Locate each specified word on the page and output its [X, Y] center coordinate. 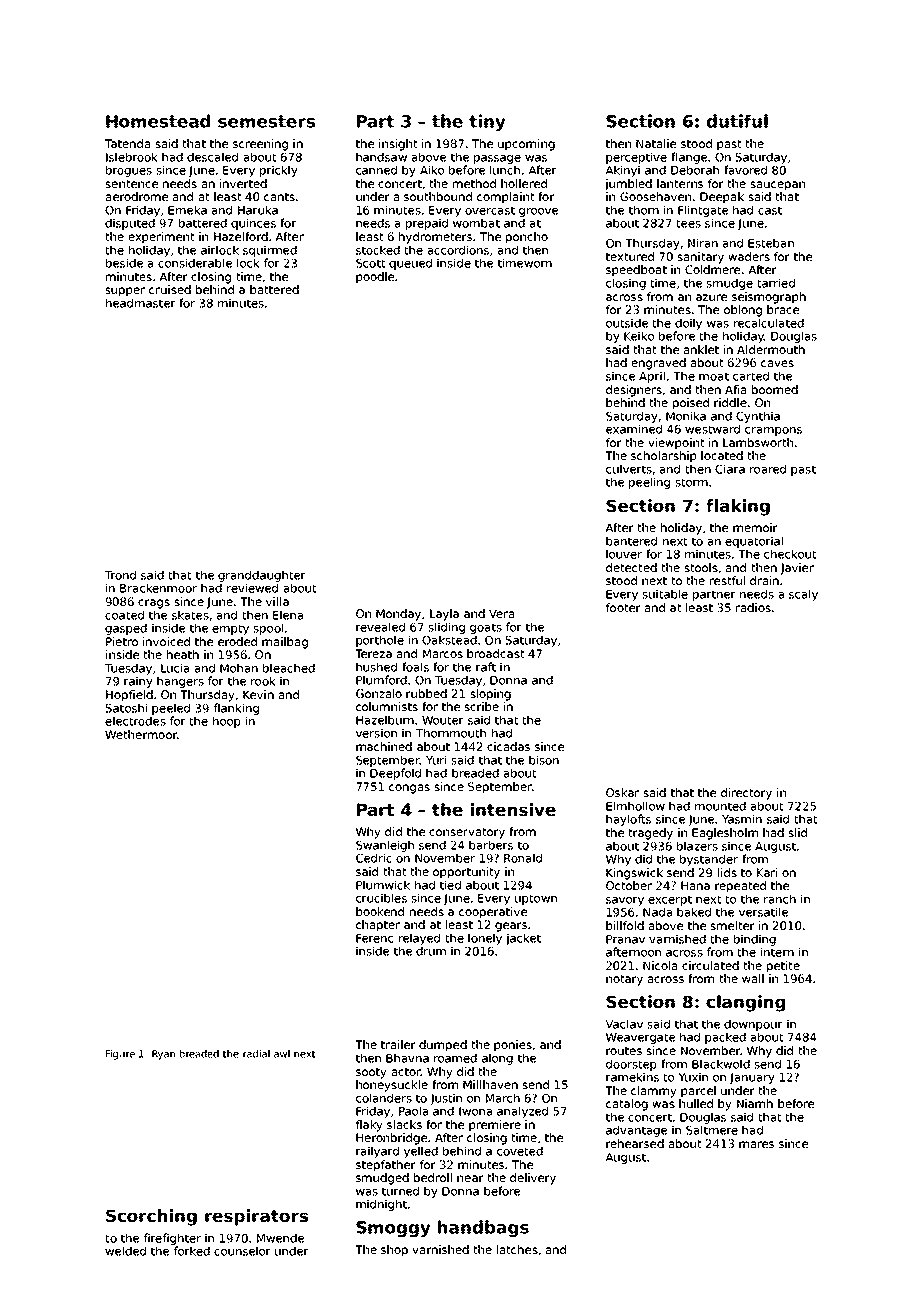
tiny [487, 122]
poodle [375, 278]
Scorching [151, 1217]
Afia [735, 389]
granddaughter [262, 576]
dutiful [737, 121]
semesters [266, 121]
